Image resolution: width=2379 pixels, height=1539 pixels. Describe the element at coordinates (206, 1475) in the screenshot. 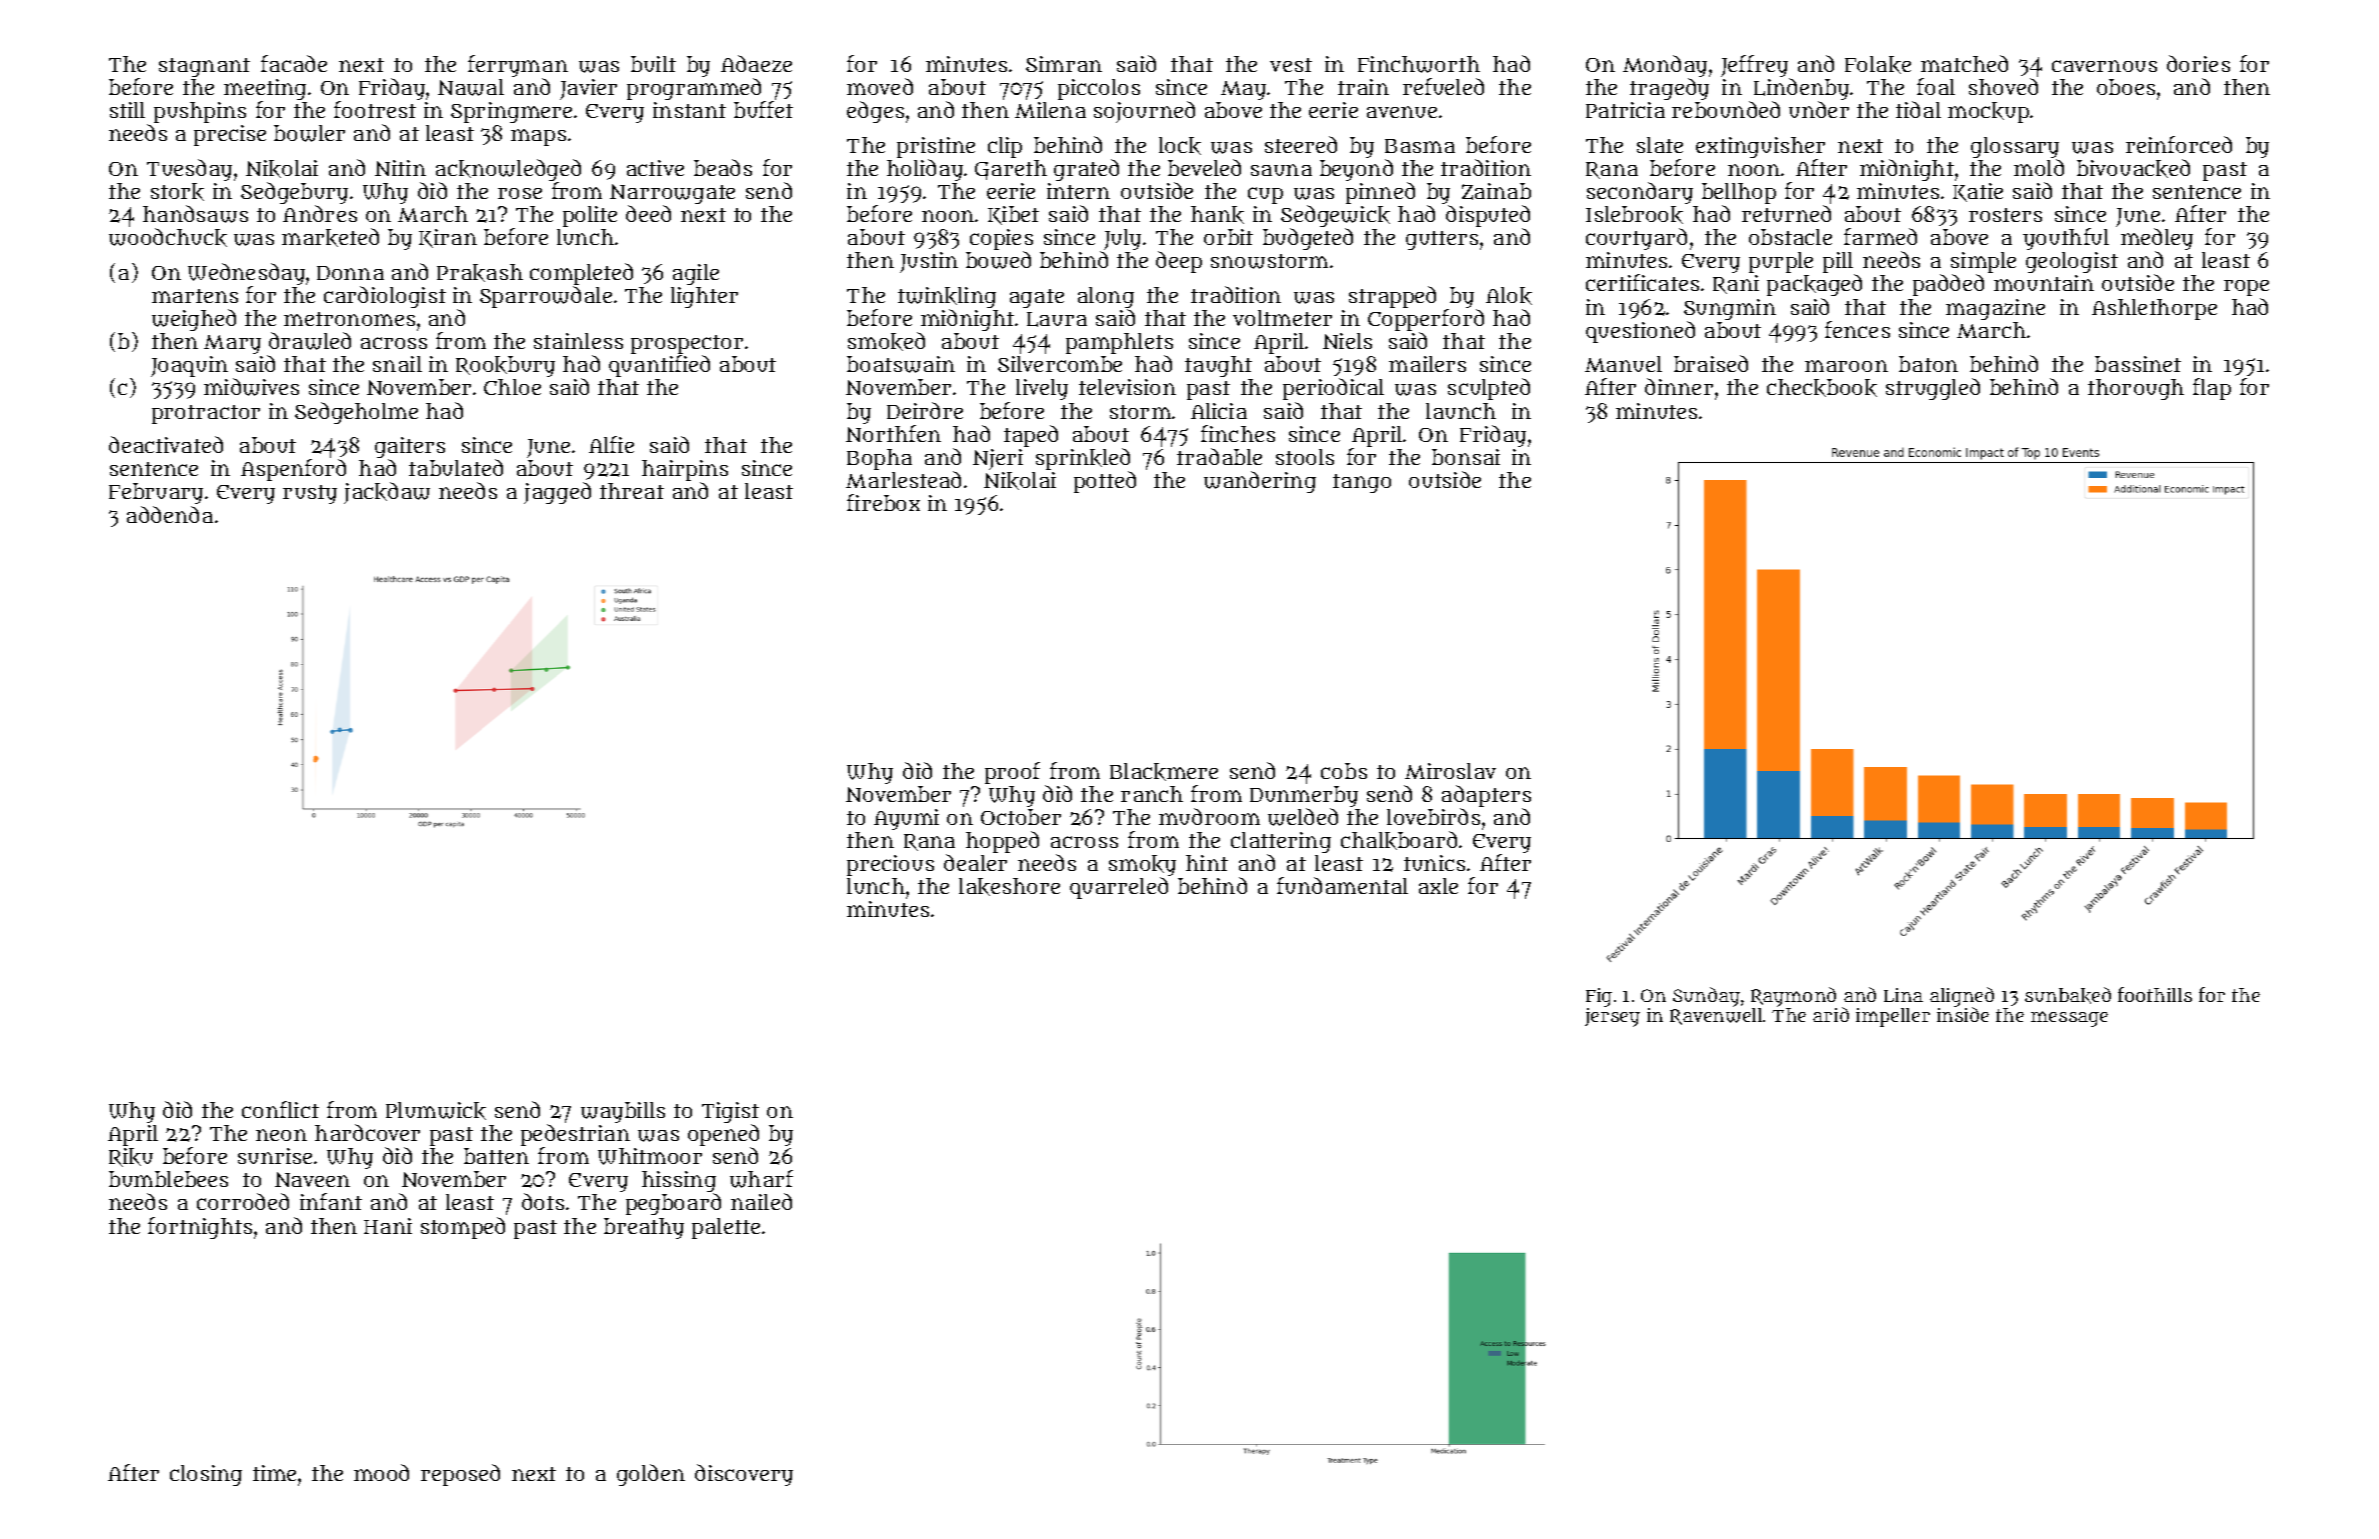

I see `closing` at that location.
